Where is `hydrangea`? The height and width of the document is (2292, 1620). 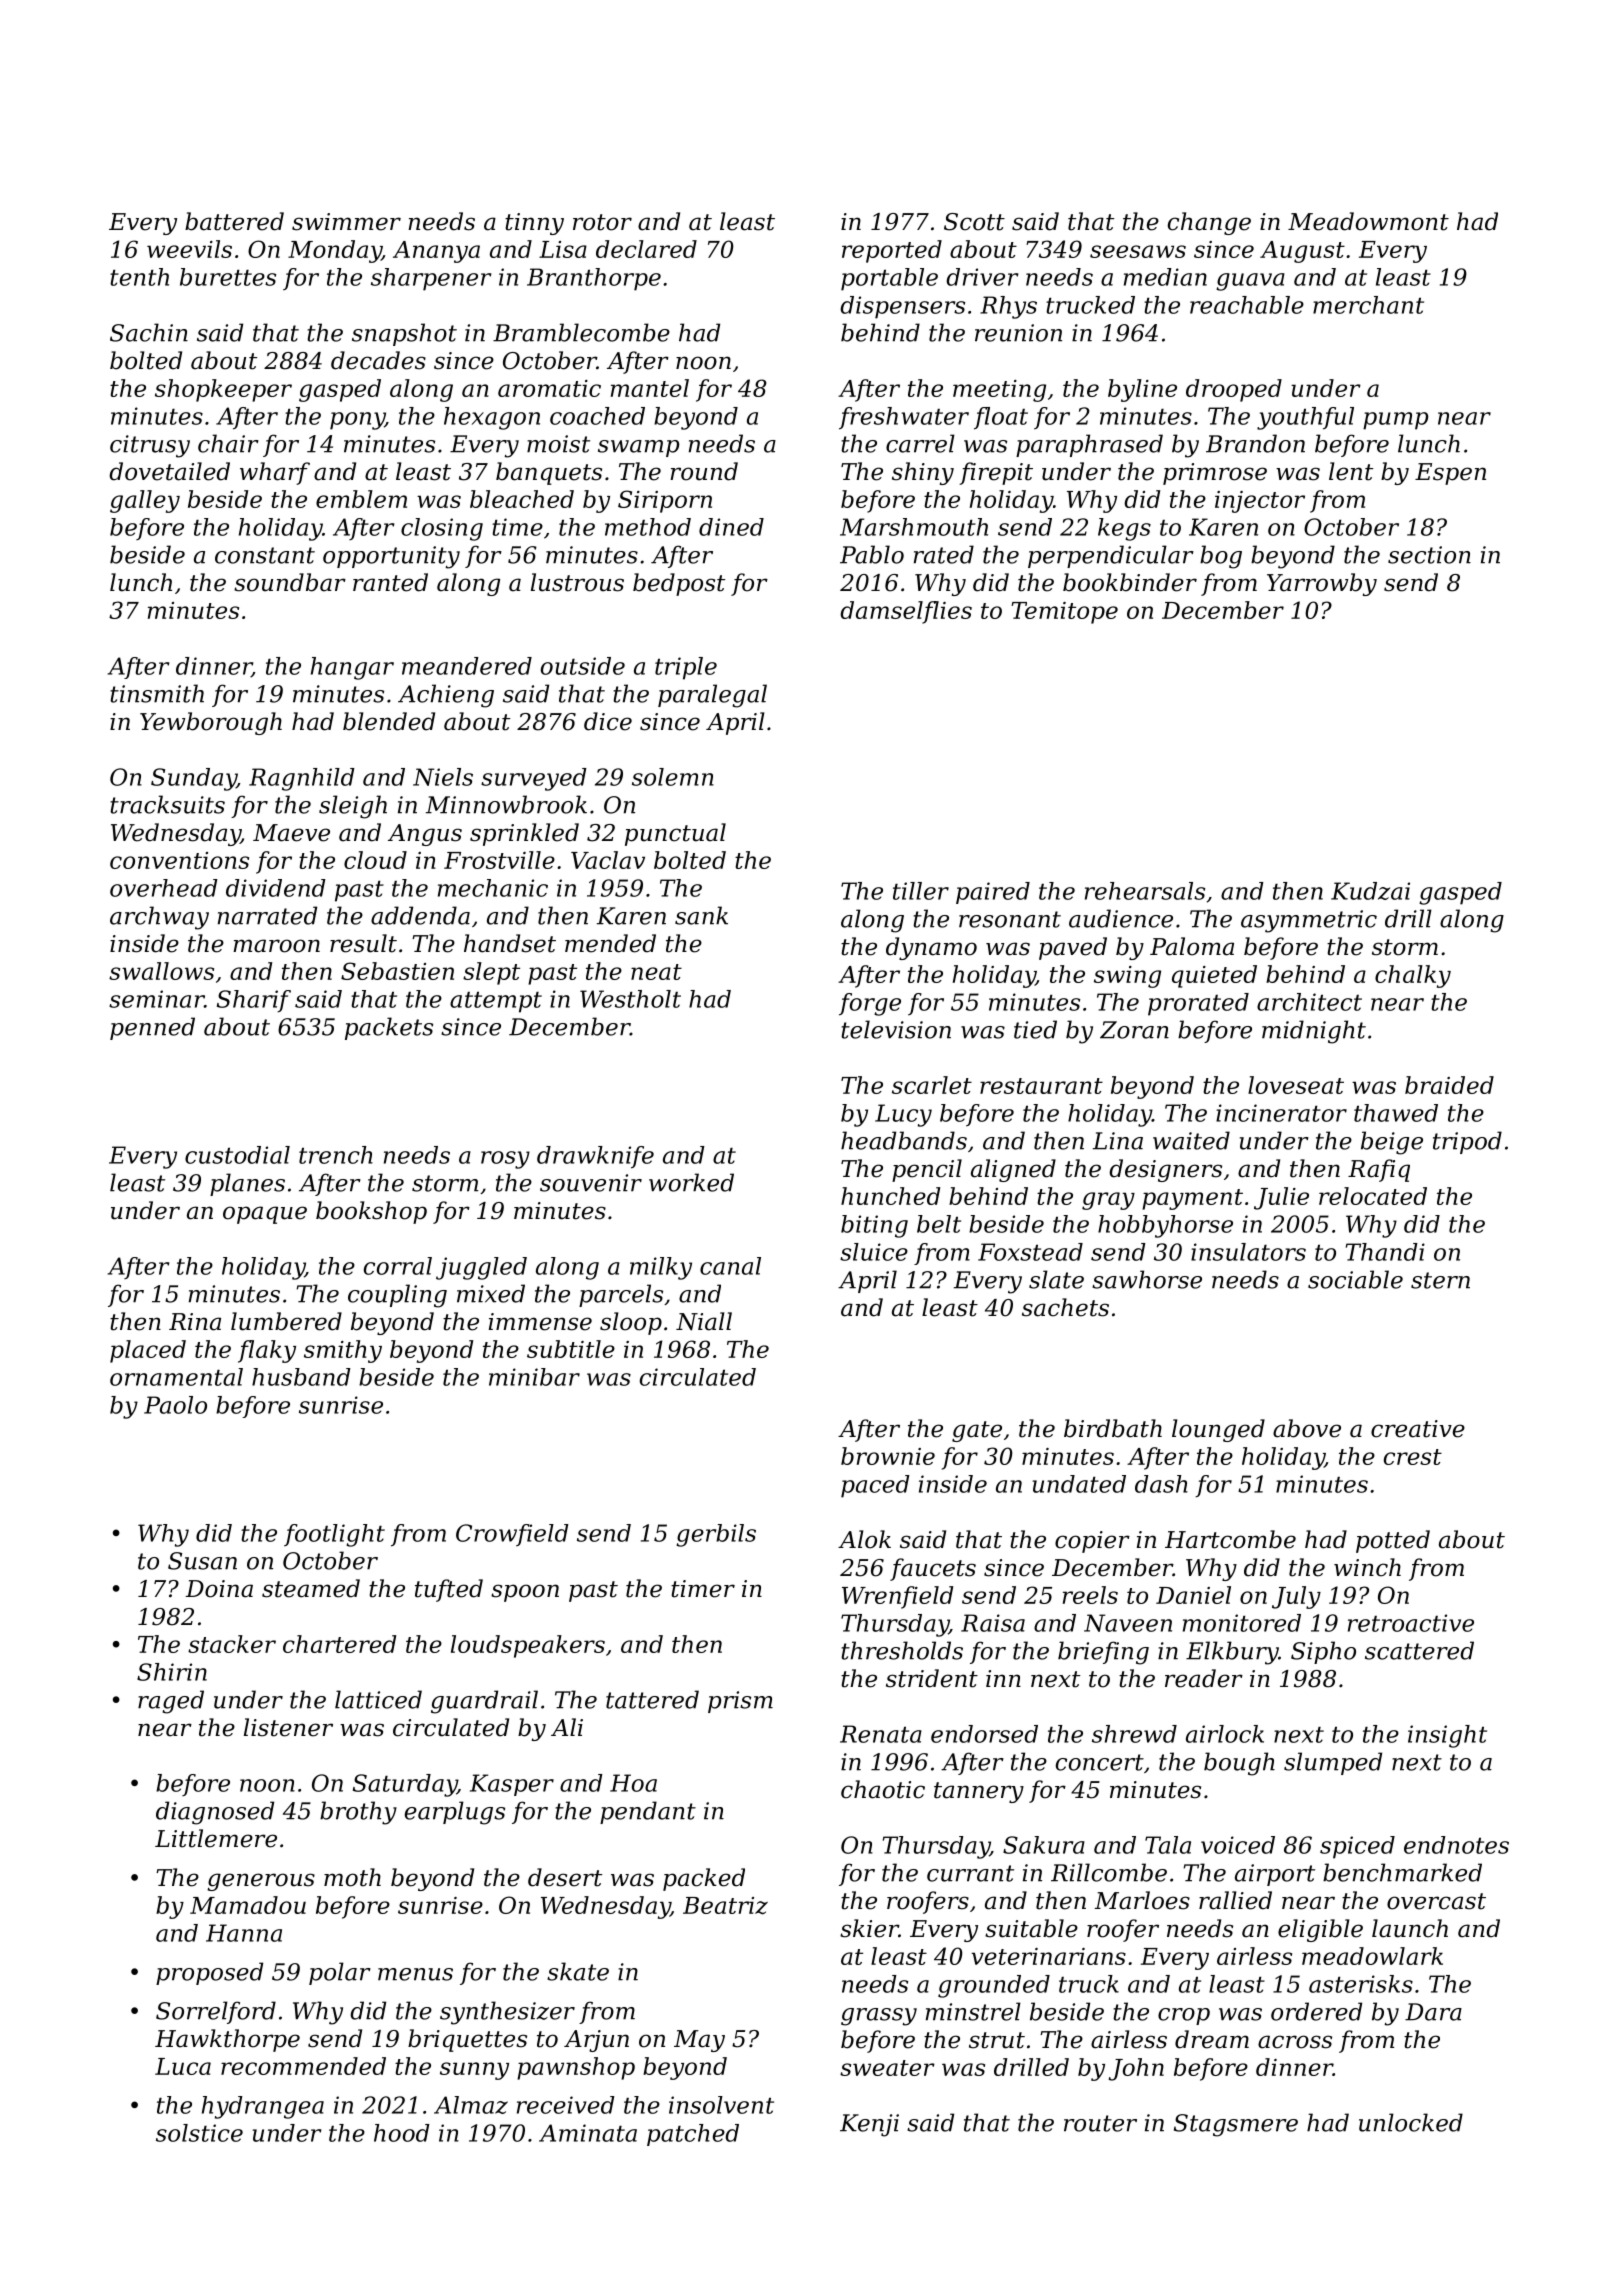
hydrangea is located at coordinates (263, 2107).
